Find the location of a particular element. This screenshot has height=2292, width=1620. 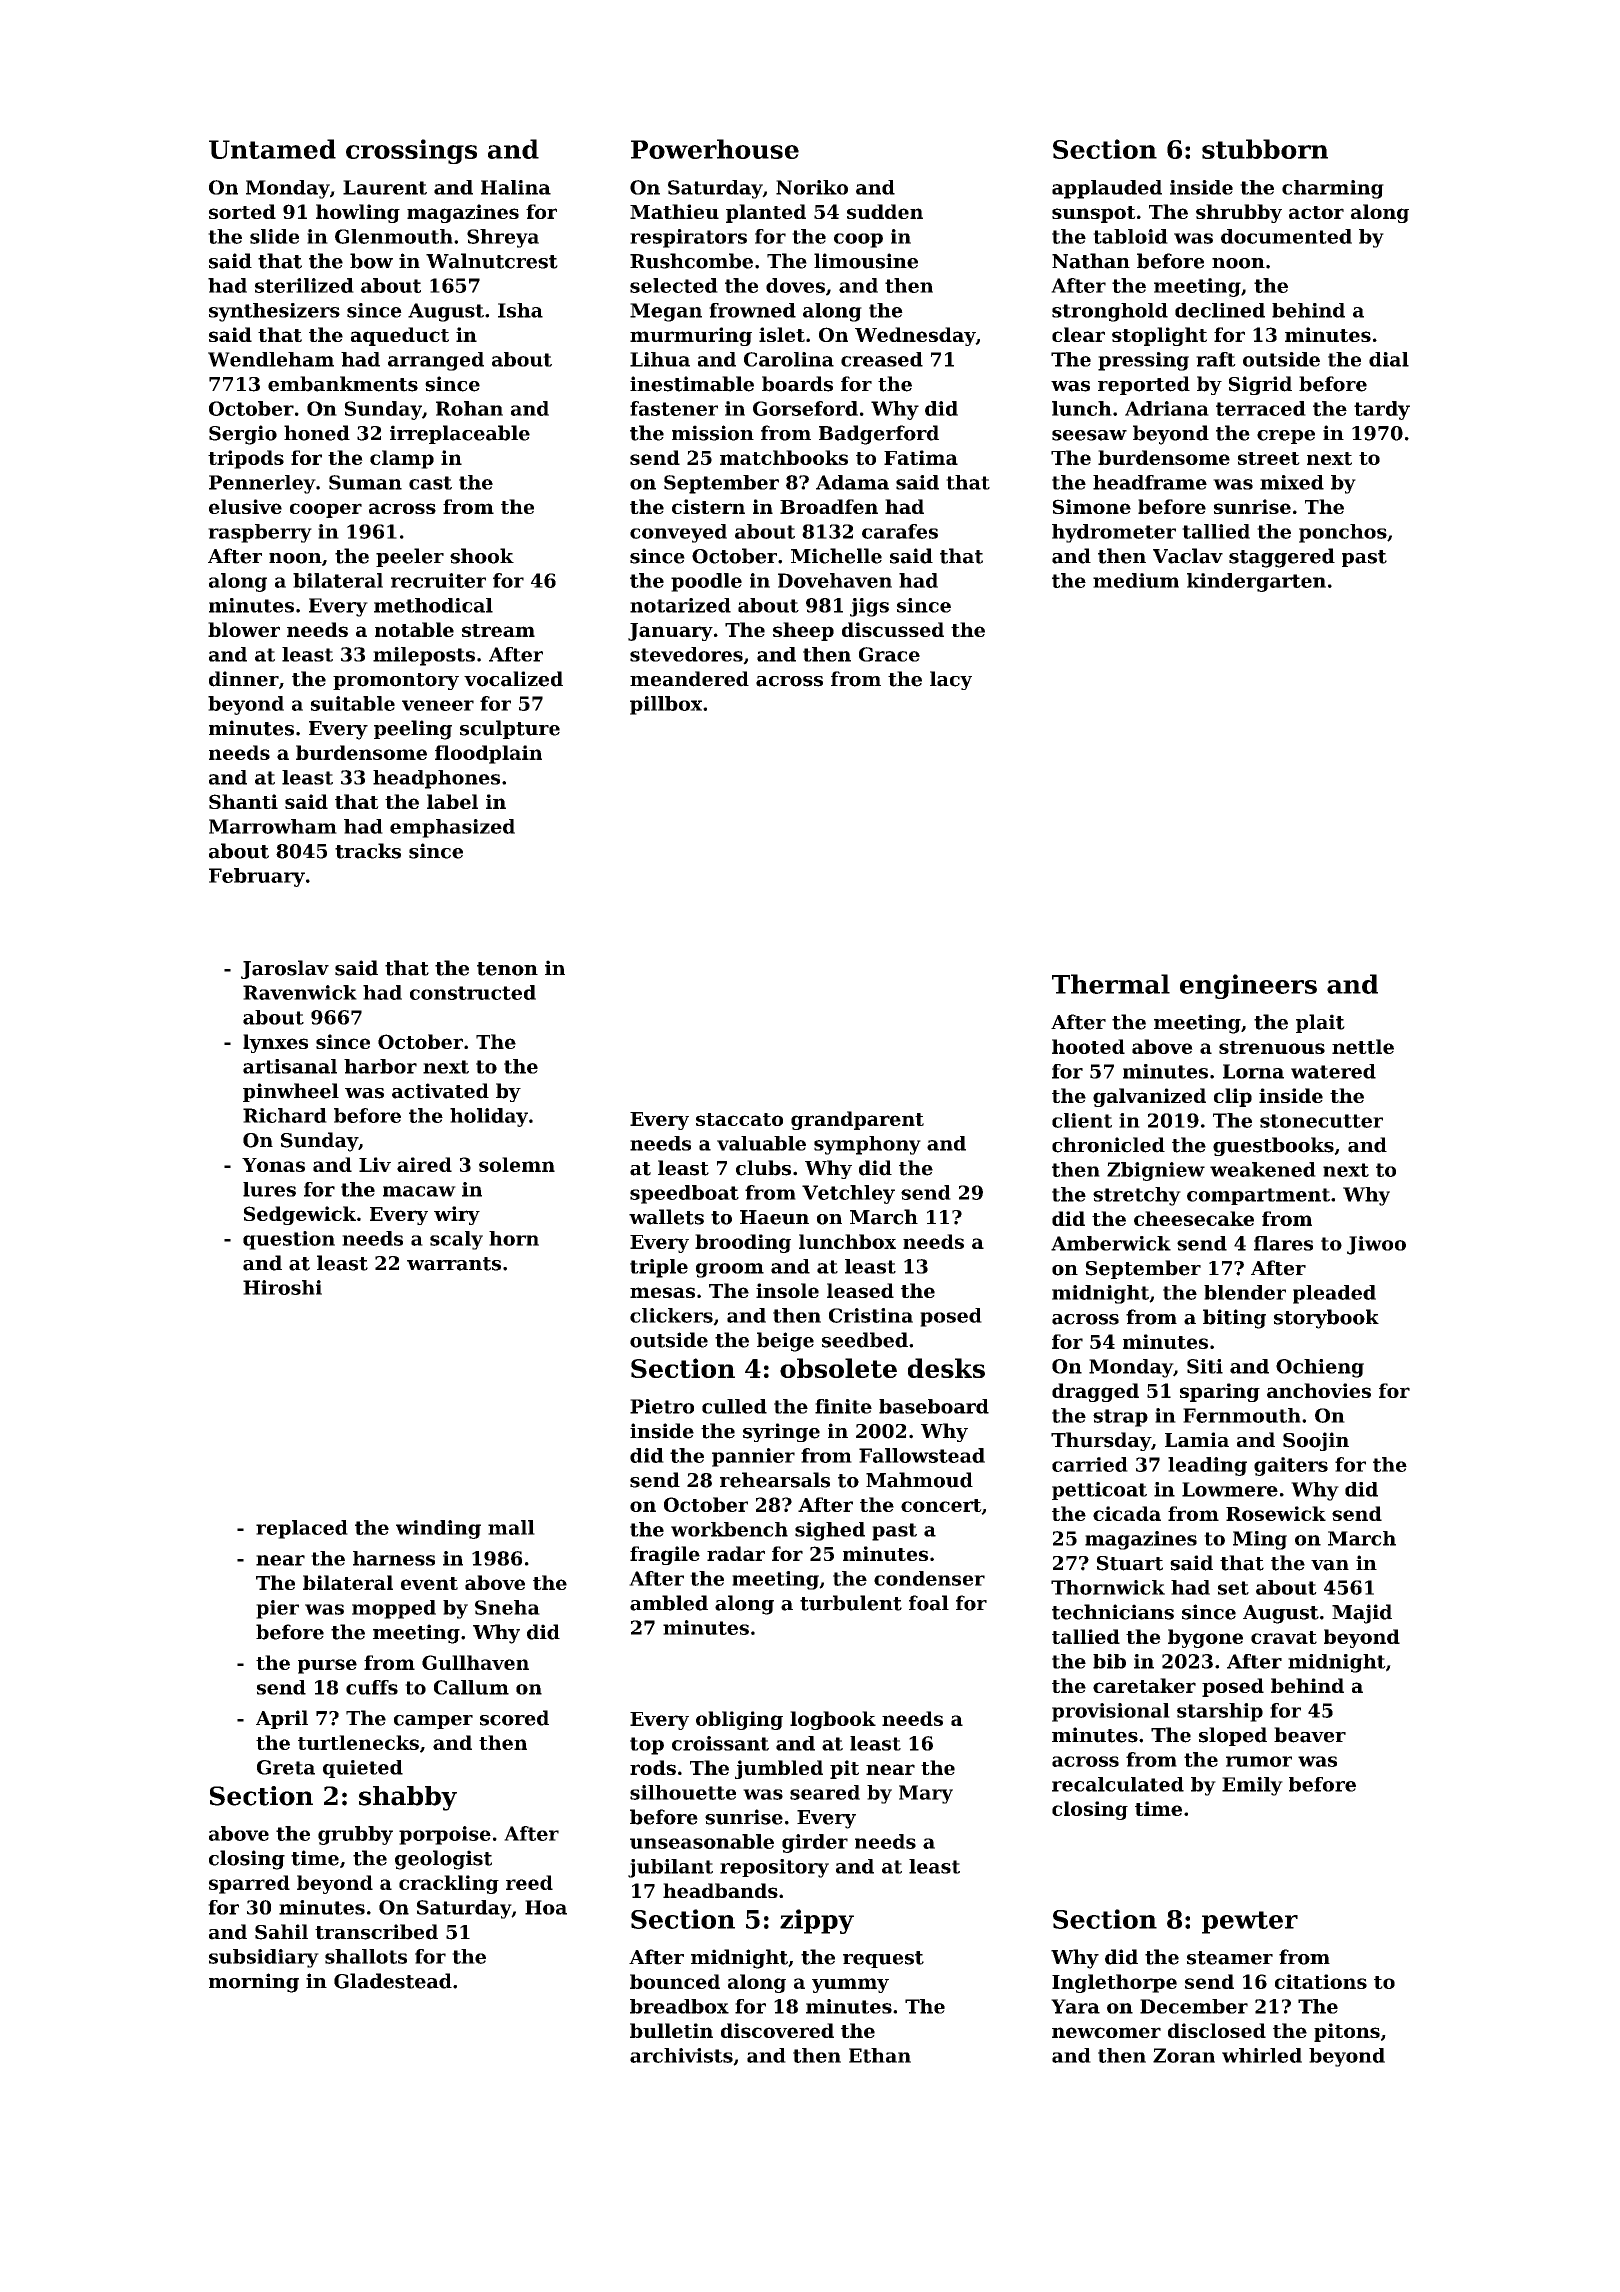

Thermal is located at coordinates (1111, 984).
